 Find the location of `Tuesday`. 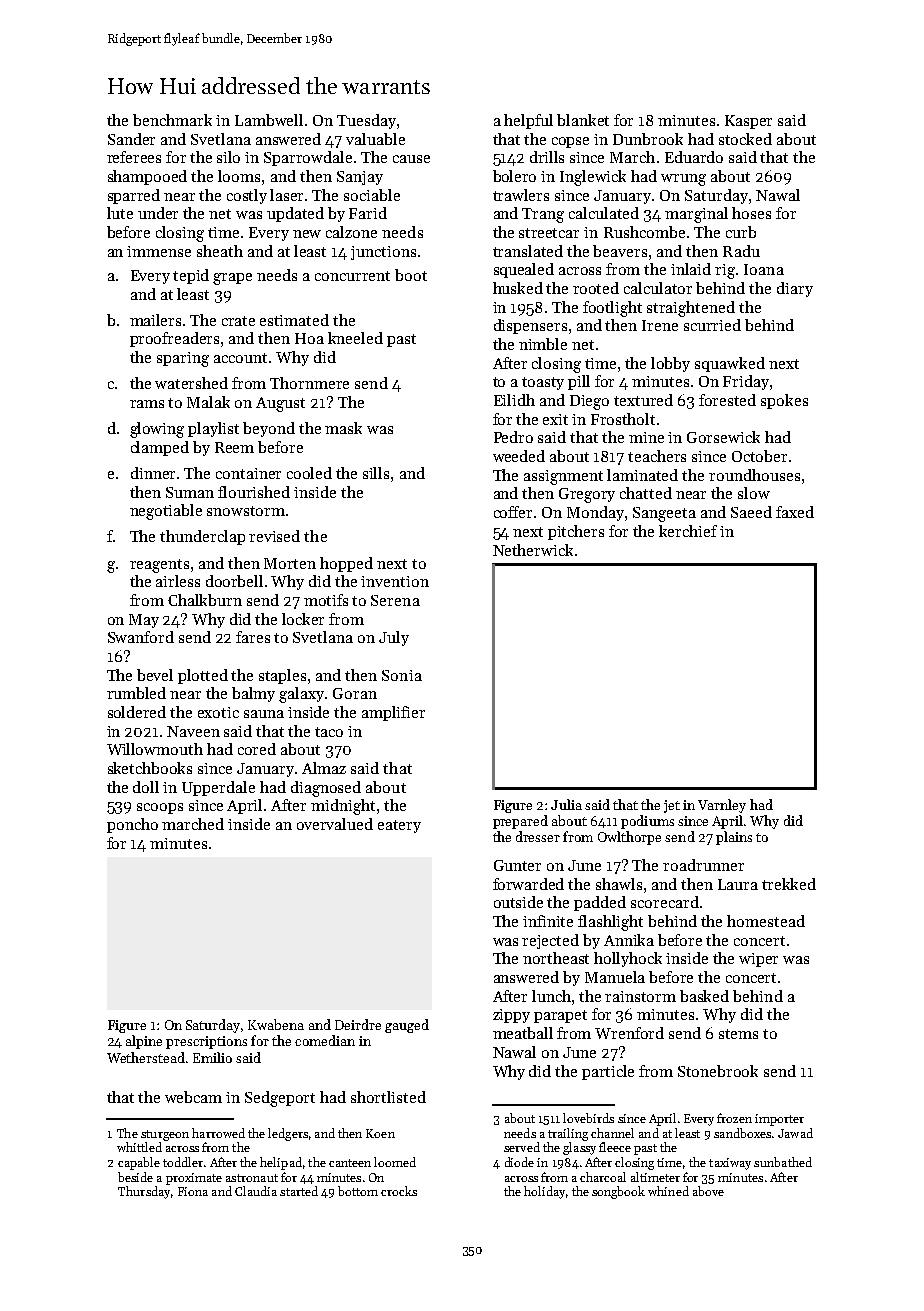

Tuesday is located at coordinates (366, 121).
